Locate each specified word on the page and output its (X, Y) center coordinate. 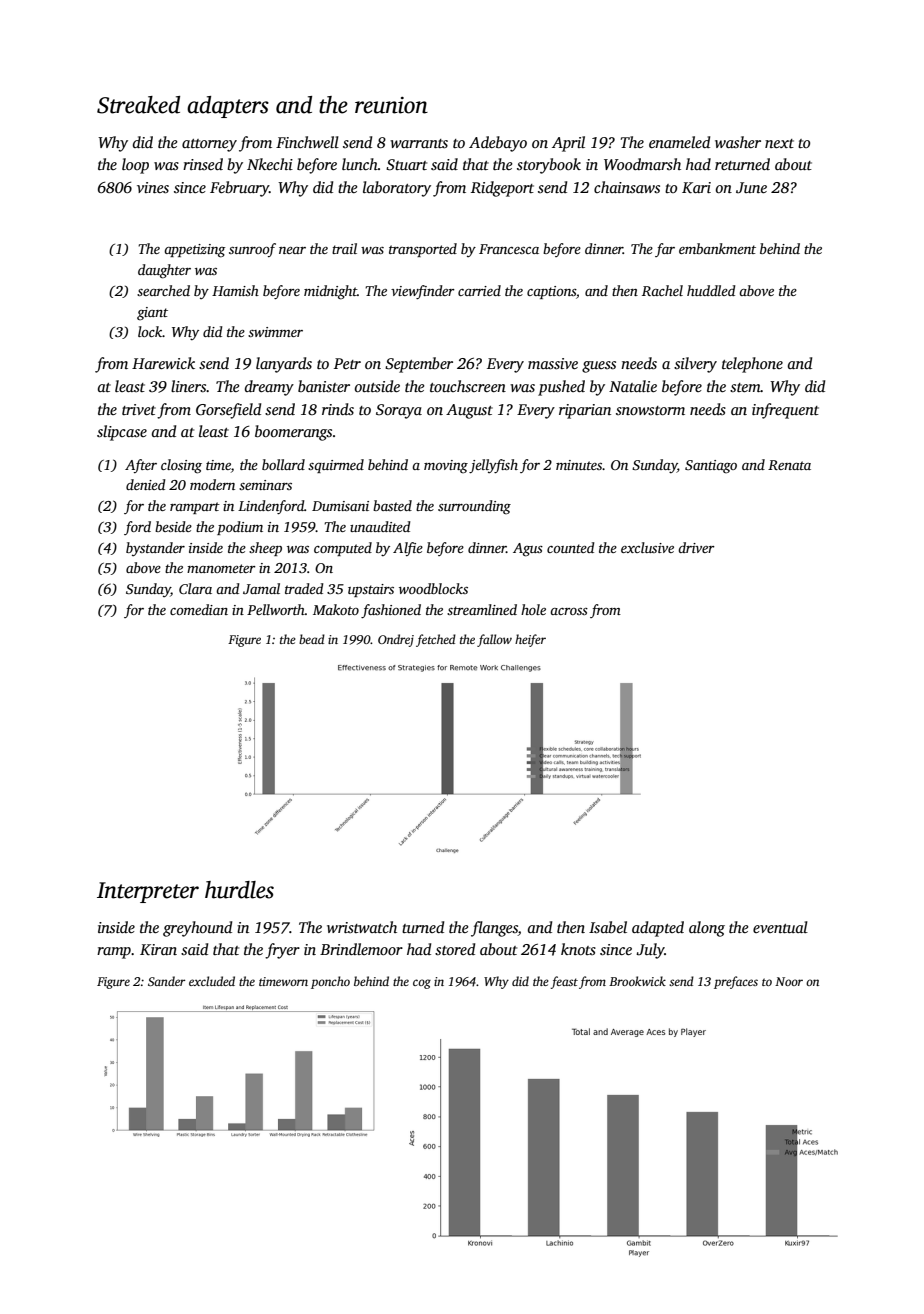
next (779, 143)
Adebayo (498, 144)
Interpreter (148, 892)
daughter (164, 271)
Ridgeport (502, 189)
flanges (494, 929)
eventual (780, 927)
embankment (717, 248)
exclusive (647, 547)
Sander (166, 981)
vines (153, 187)
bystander (155, 549)
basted (392, 505)
